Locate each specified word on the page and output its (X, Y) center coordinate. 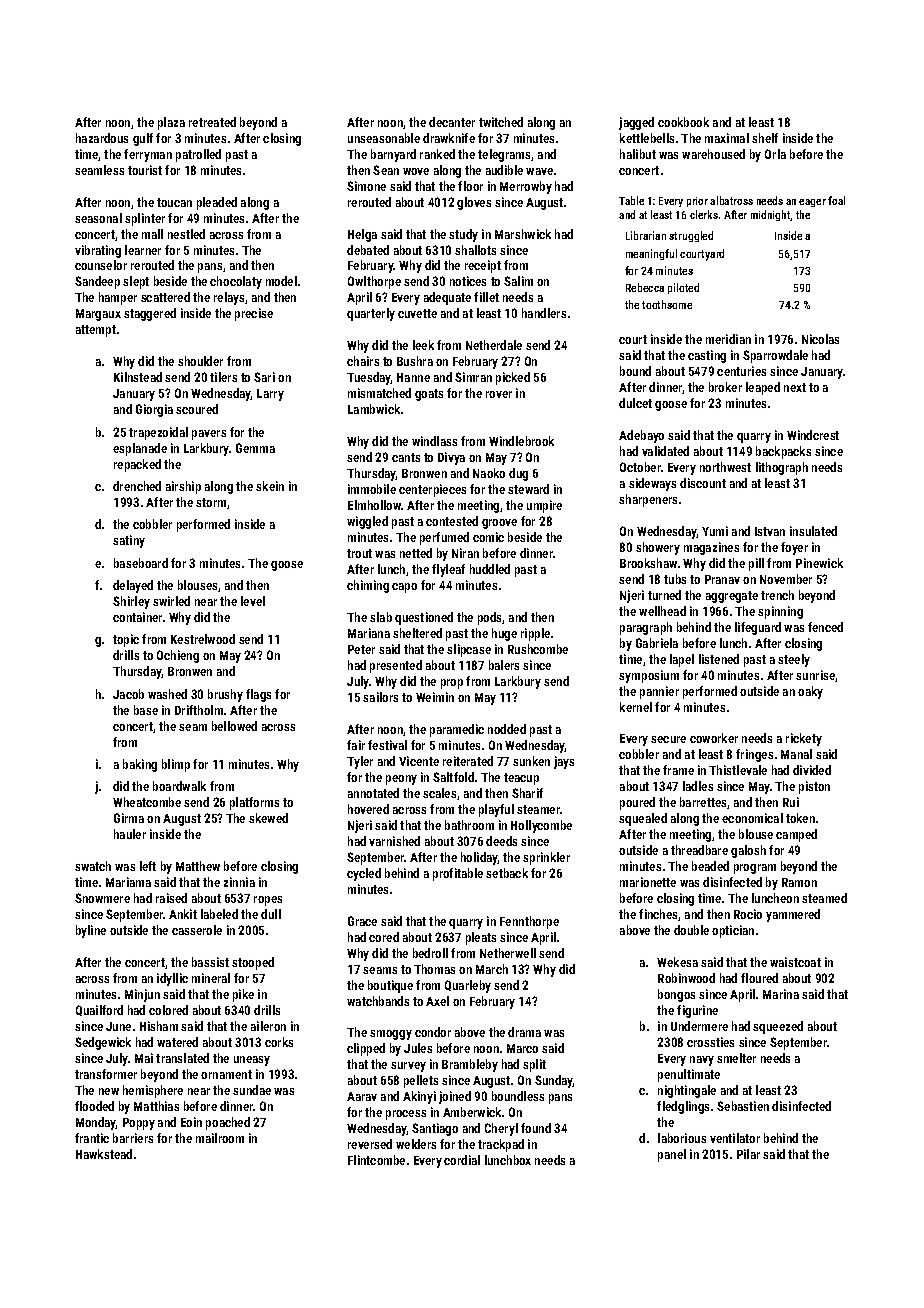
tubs (675, 579)
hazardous (102, 138)
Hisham (159, 1026)
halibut (638, 154)
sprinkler (546, 858)
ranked (437, 154)
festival (387, 745)
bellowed (234, 726)
